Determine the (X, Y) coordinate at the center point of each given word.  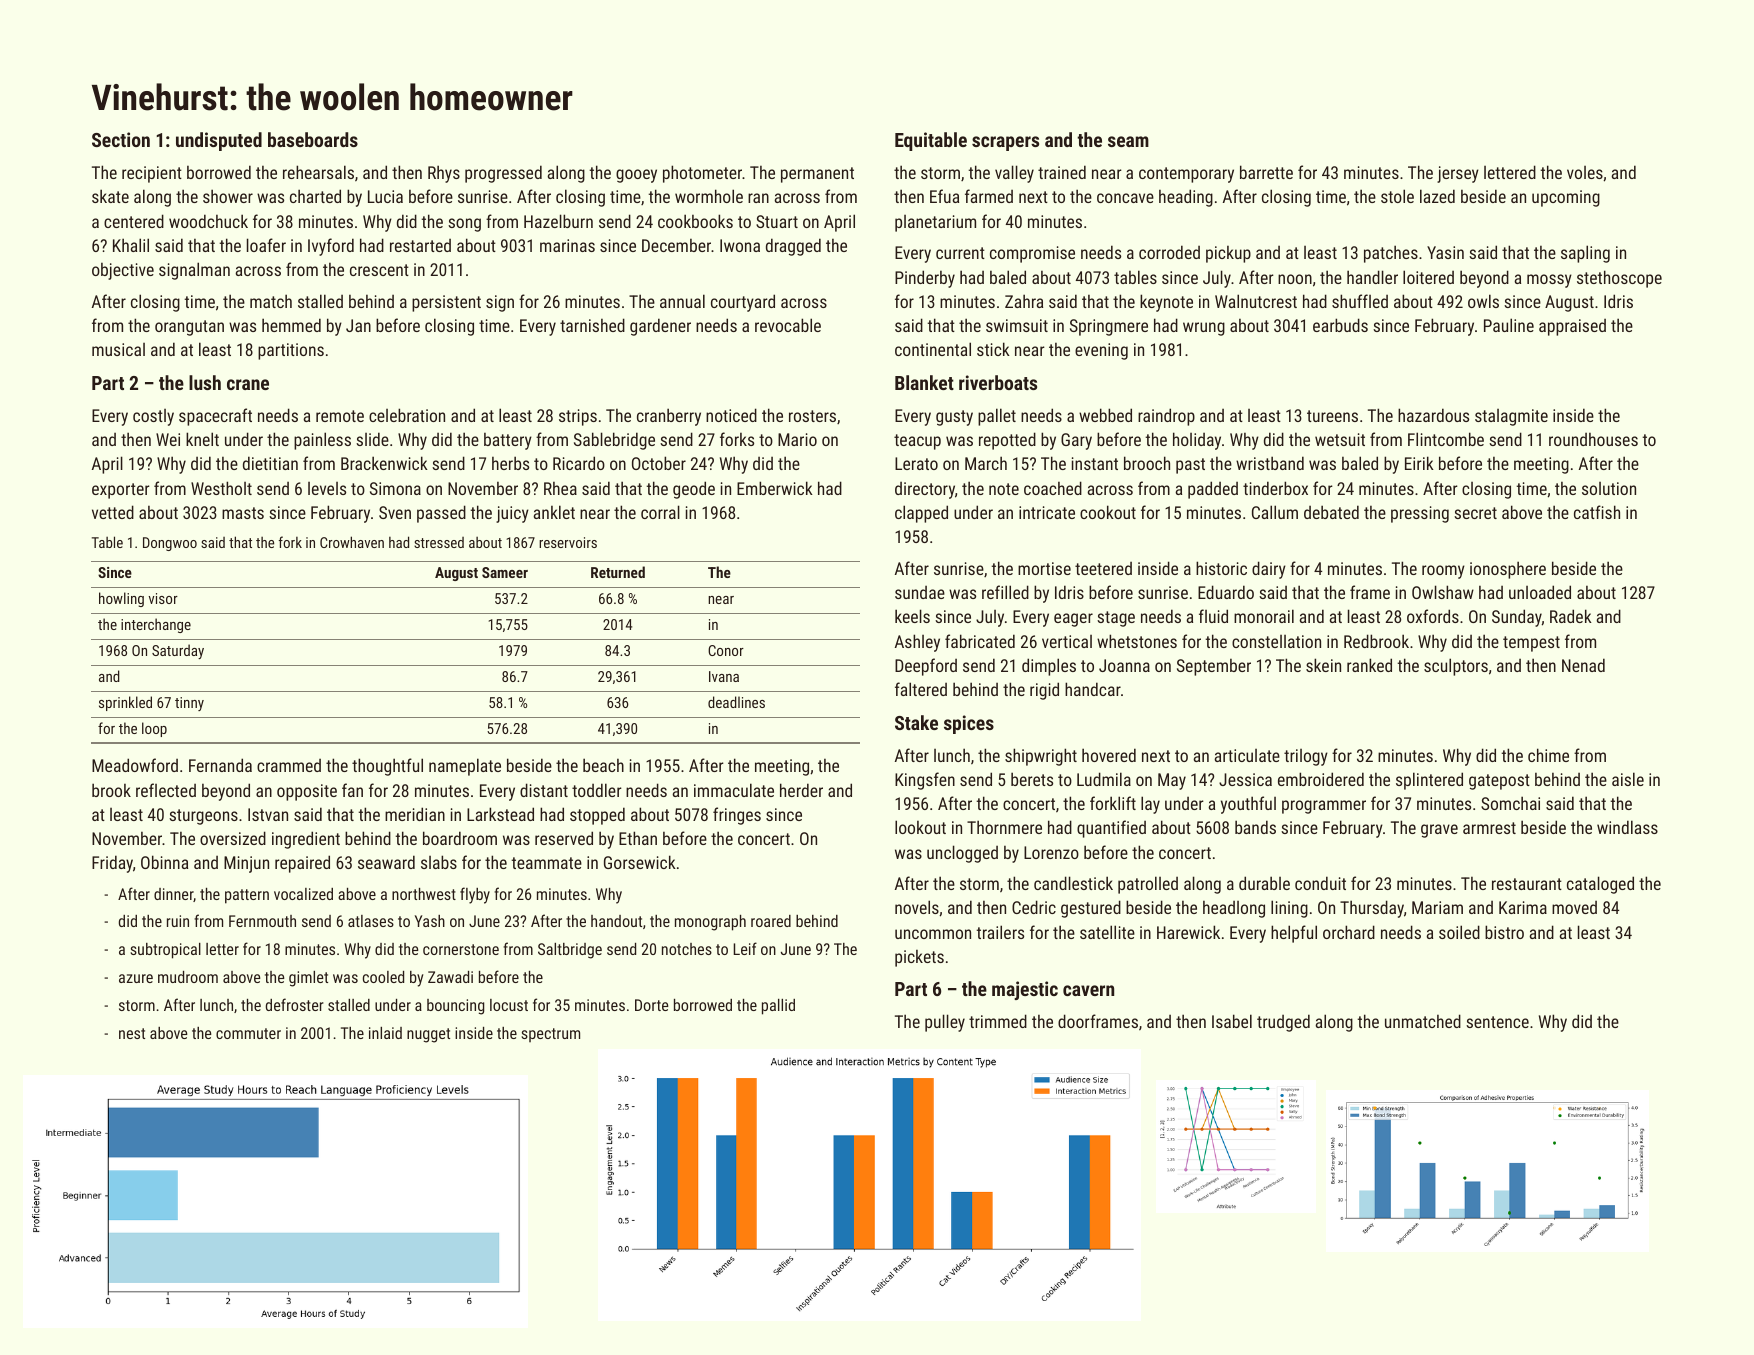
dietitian (270, 463)
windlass (1627, 827)
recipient (152, 174)
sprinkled (125, 703)
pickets (919, 958)
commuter (248, 1033)
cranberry (669, 417)
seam (1128, 141)
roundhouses (1593, 439)
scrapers (1005, 143)
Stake (916, 722)
